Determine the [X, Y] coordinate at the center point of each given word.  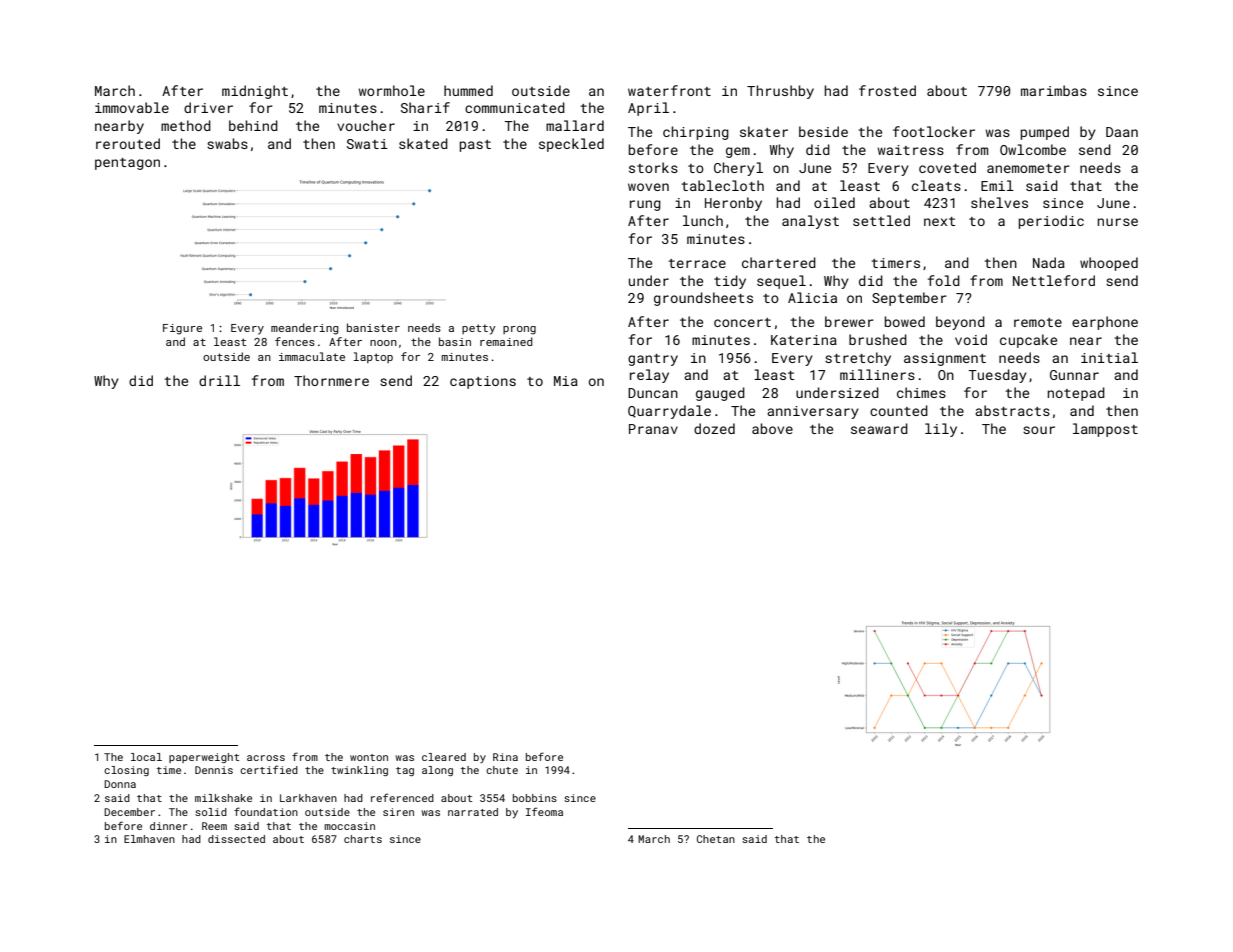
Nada [1049, 262]
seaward [879, 428]
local [146, 757]
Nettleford [1054, 280]
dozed [714, 428]
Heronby [733, 204]
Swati [367, 144]
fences [295, 341]
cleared [444, 757]
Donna [120, 784]
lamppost [1105, 430]
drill [219, 380]
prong [519, 330]
